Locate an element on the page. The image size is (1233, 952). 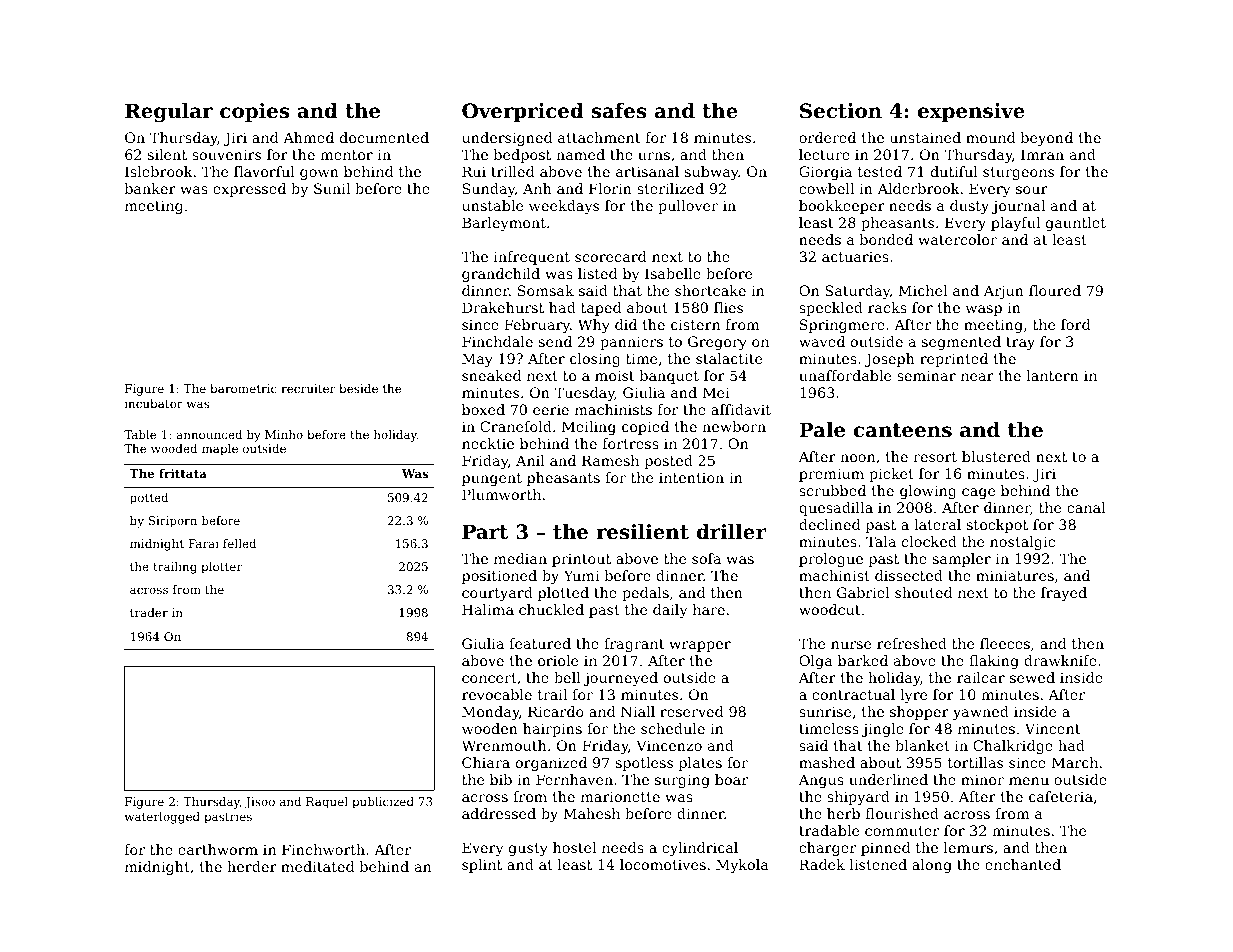
banker is located at coordinates (150, 188).
